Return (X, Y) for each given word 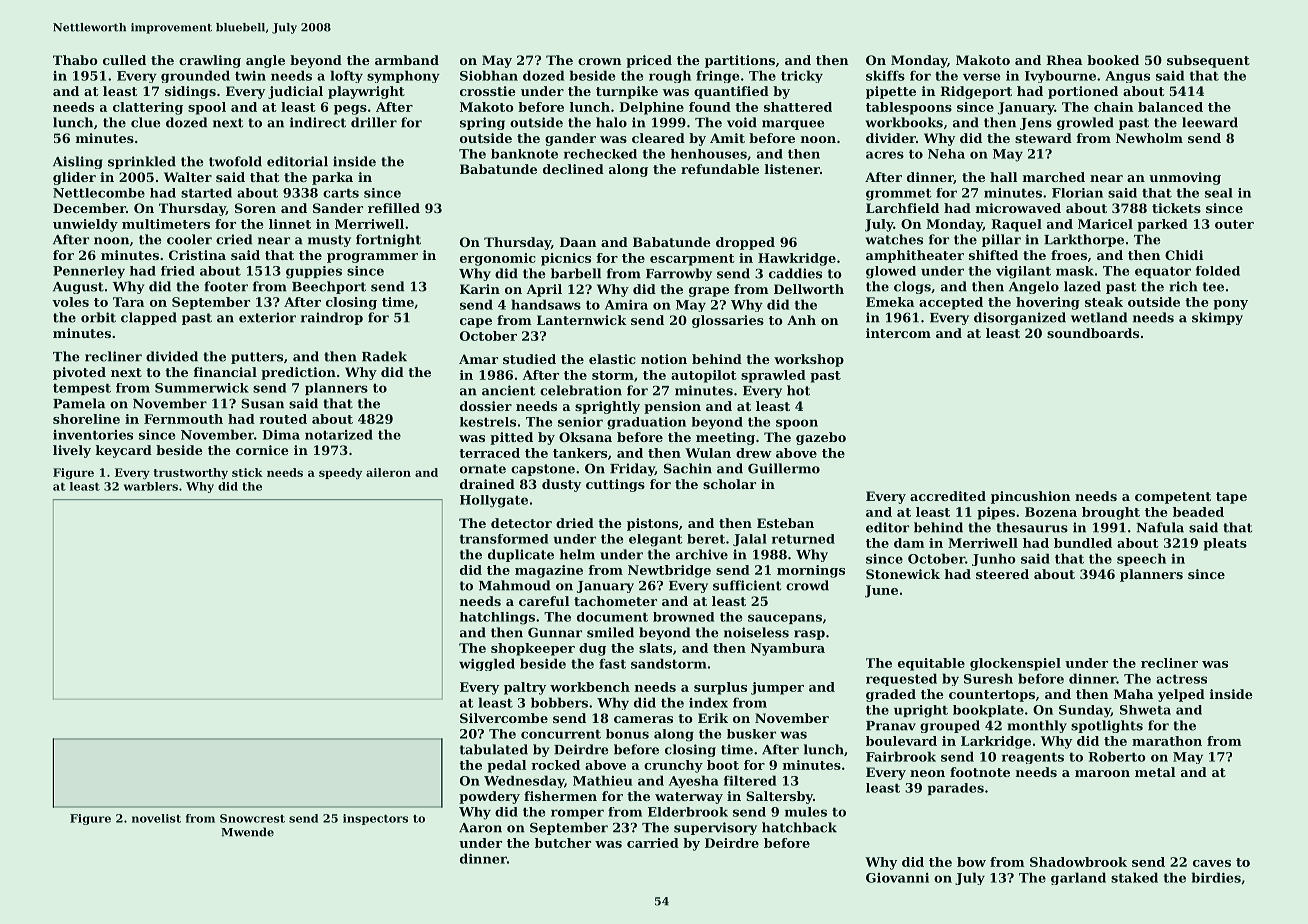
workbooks (904, 122)
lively (72, 451)
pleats (1225, 544)
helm (577, 554)
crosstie (488, 91)
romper (577, 814)
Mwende (247, 832)
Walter (188, 177)
